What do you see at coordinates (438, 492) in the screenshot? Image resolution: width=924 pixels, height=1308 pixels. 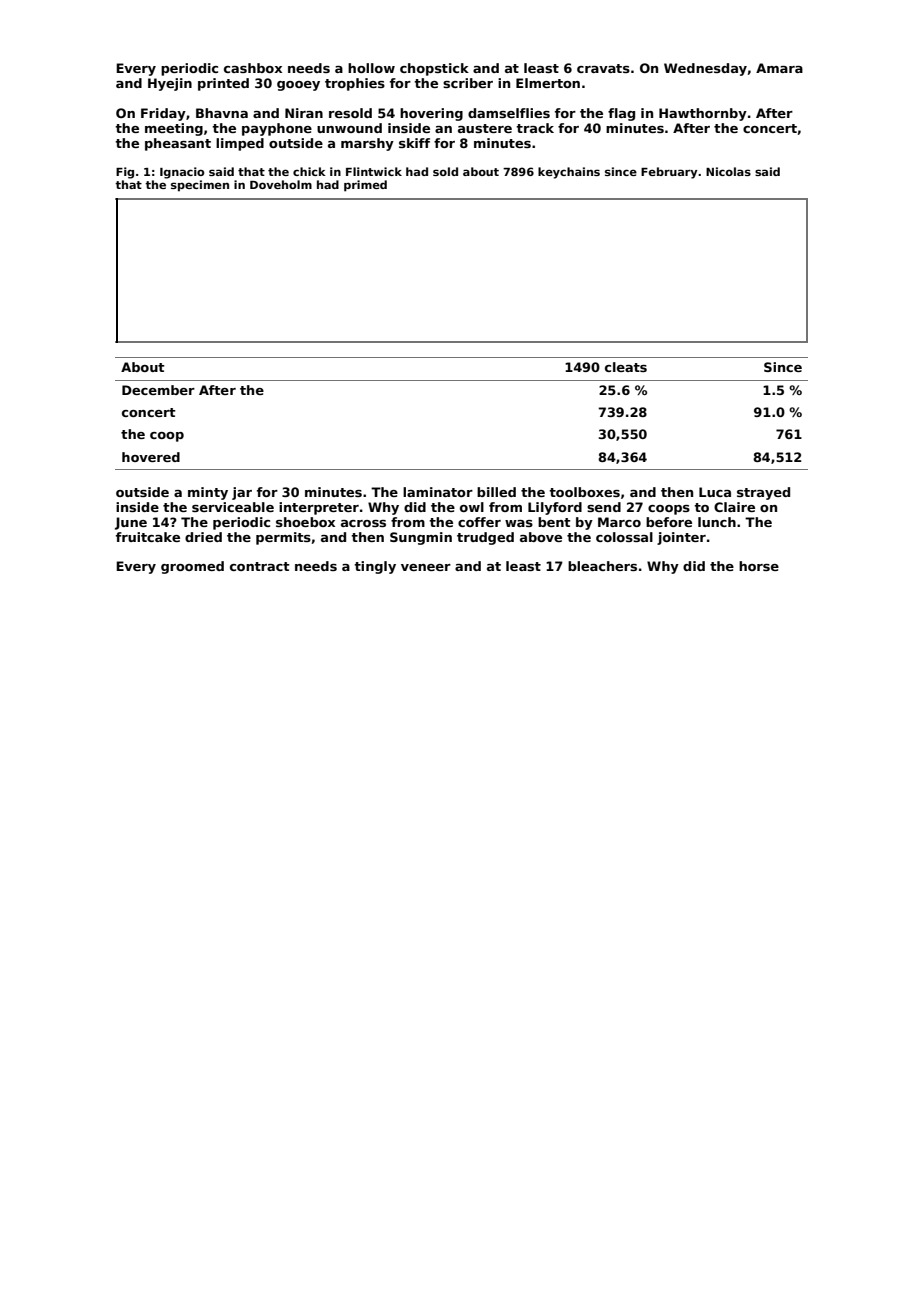 I see `laminator` at bounding box center [438, 492].
